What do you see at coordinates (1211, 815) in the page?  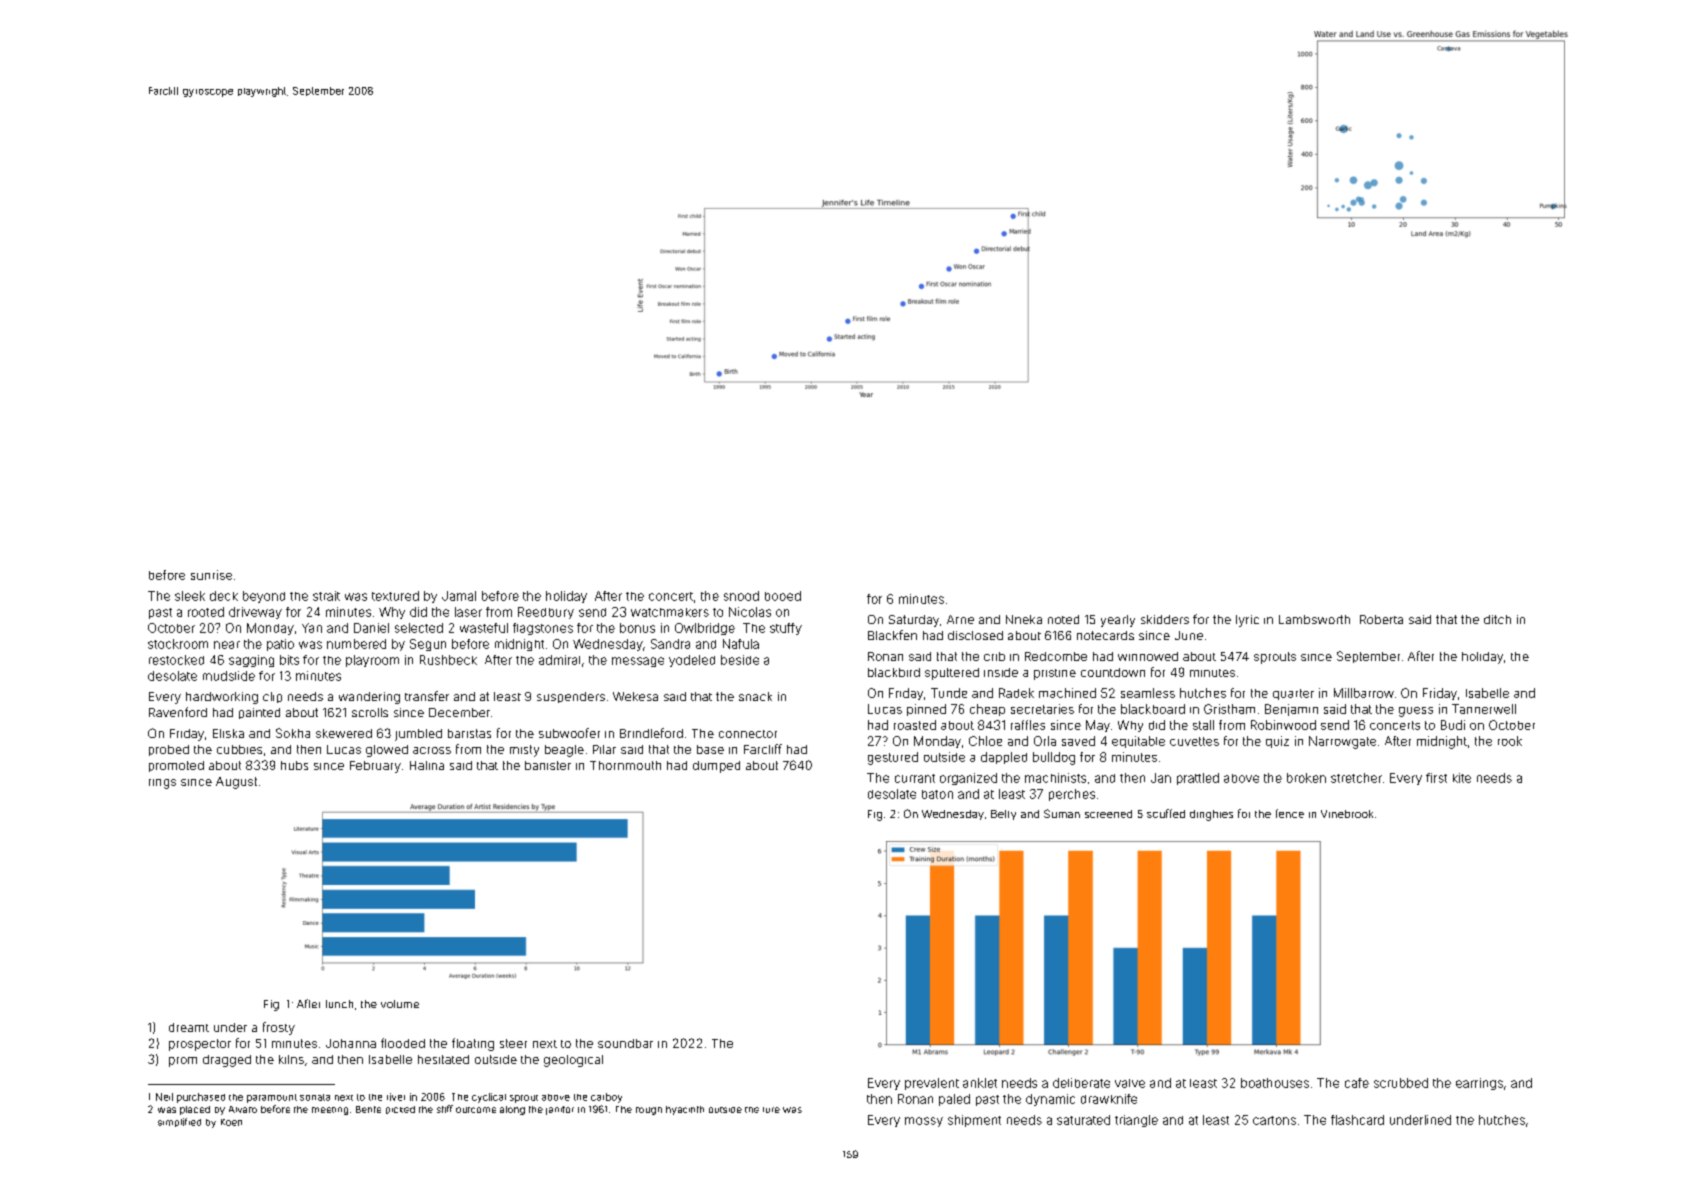 I see `dinghies` at bounding box center [1211, 815].
